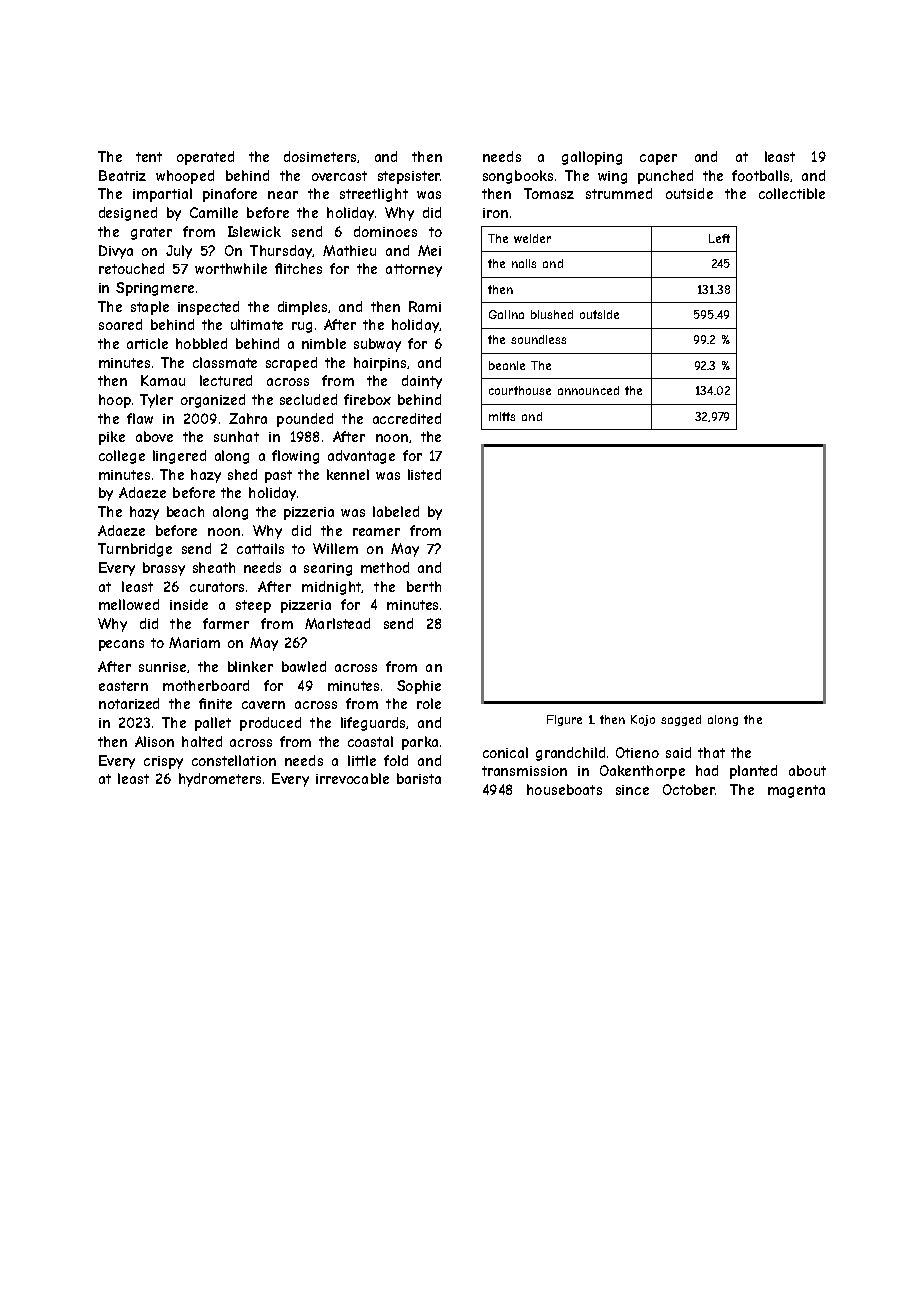 This image has height=1311, width=924. I want to click on barista, so click(419, 778).
